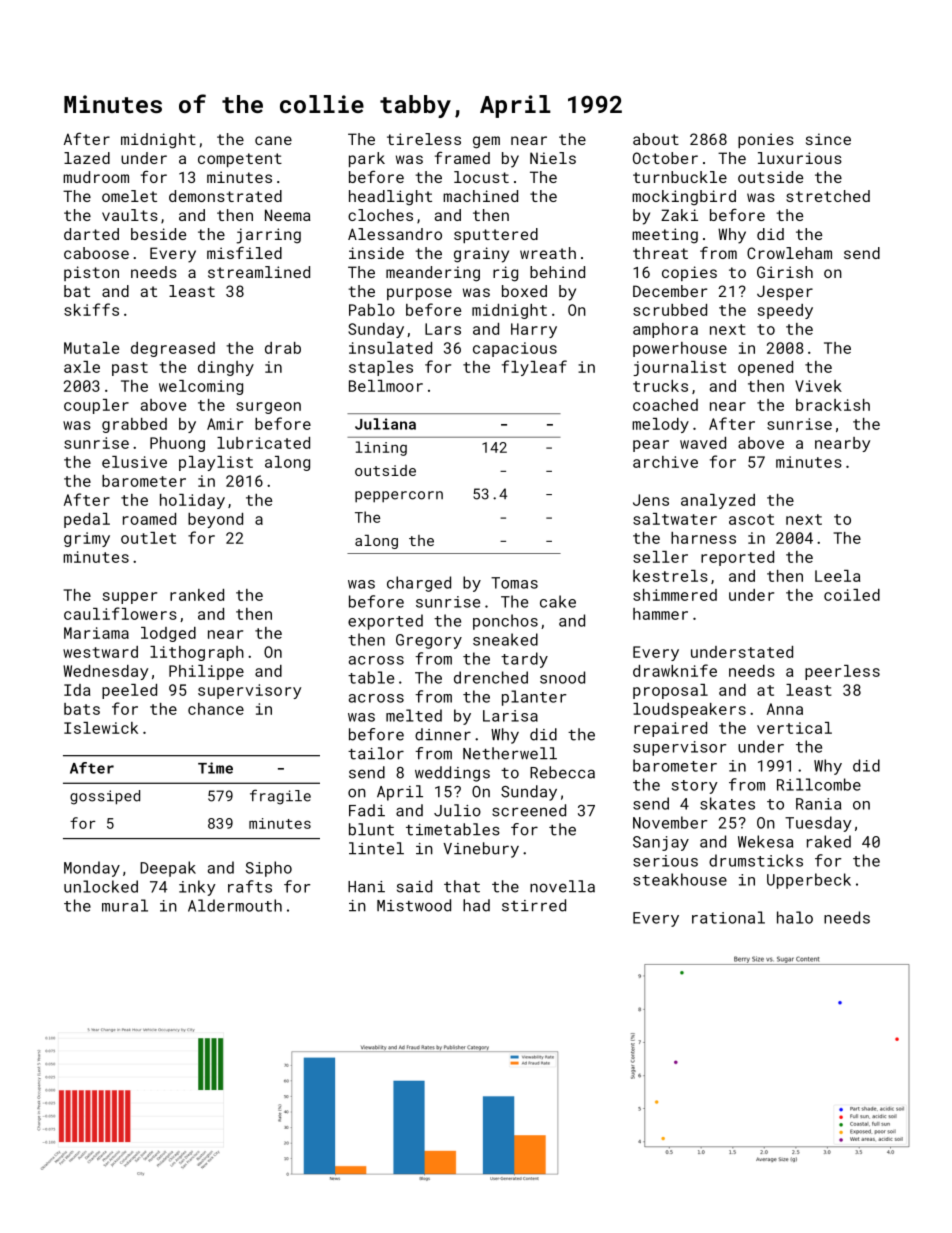  I want to click on Aldermouth, so click(235, 905).
